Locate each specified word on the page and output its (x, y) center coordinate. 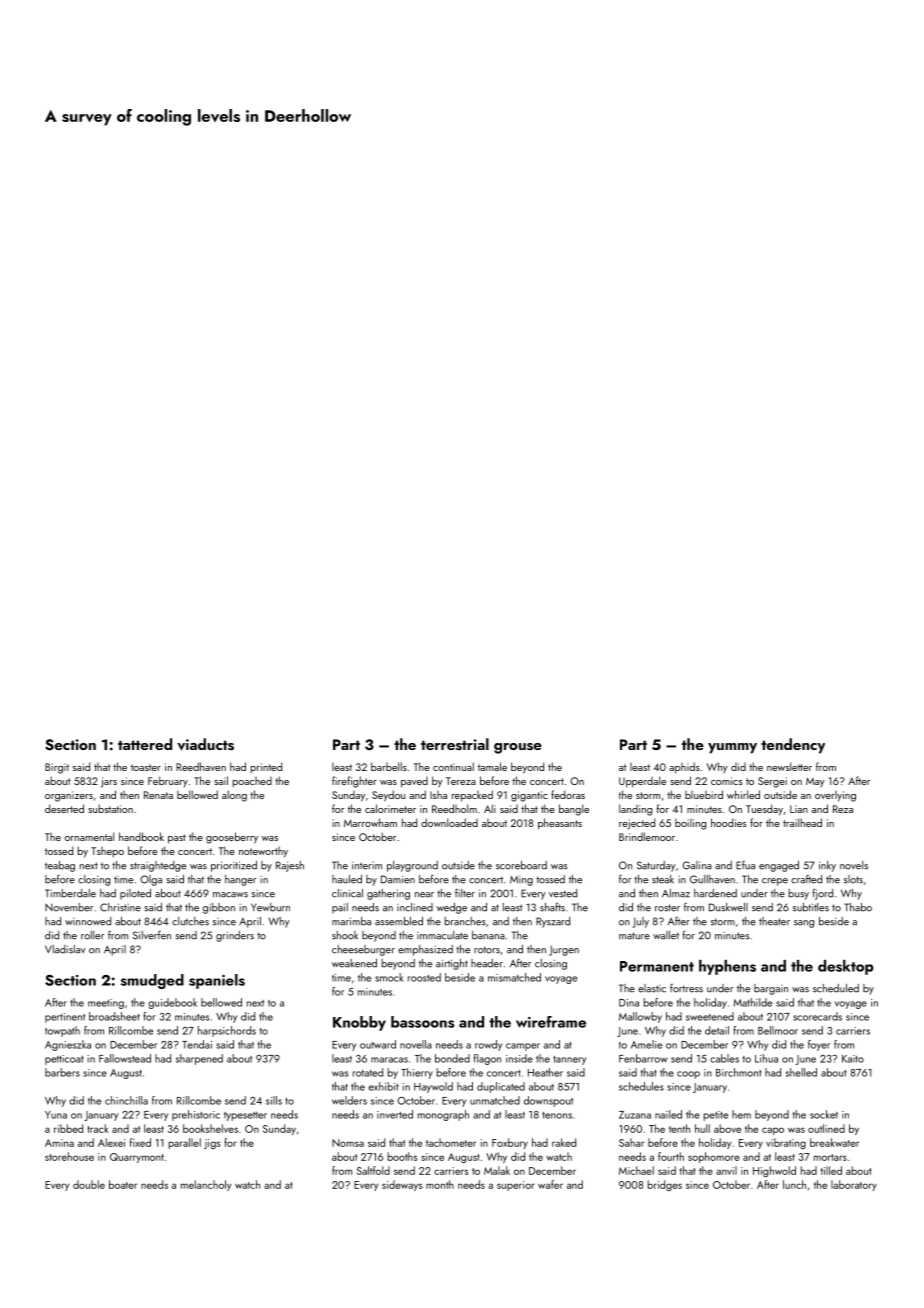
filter (465, 893)
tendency (793, 746)
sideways (402, 1185)
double (89, 1184)
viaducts (205, 744)
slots (853, 879)
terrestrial (455, 744)
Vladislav (65, 949)
